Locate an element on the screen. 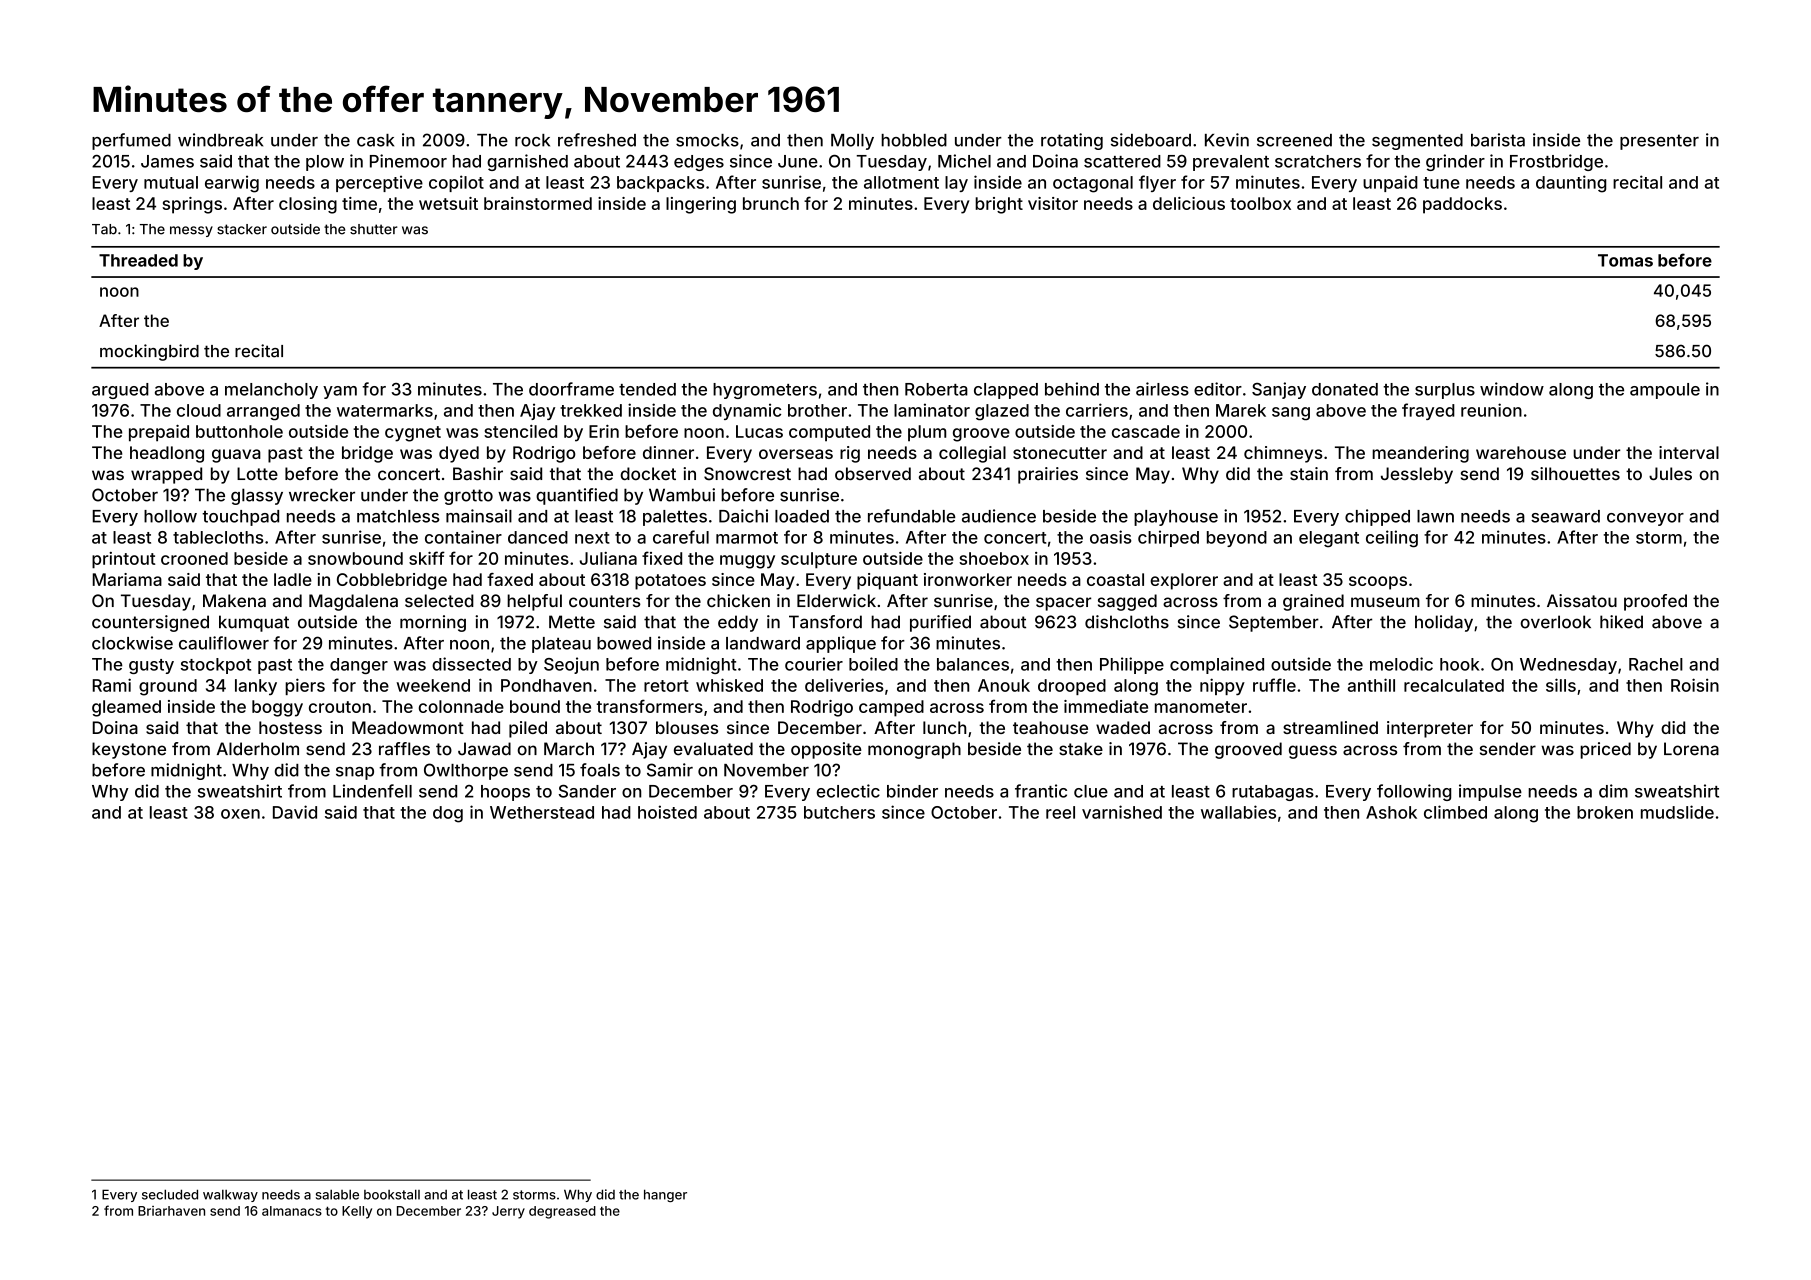 The width and height of the screenshot is (1811, 1280). eddy is located at coordinates (738, 623).
